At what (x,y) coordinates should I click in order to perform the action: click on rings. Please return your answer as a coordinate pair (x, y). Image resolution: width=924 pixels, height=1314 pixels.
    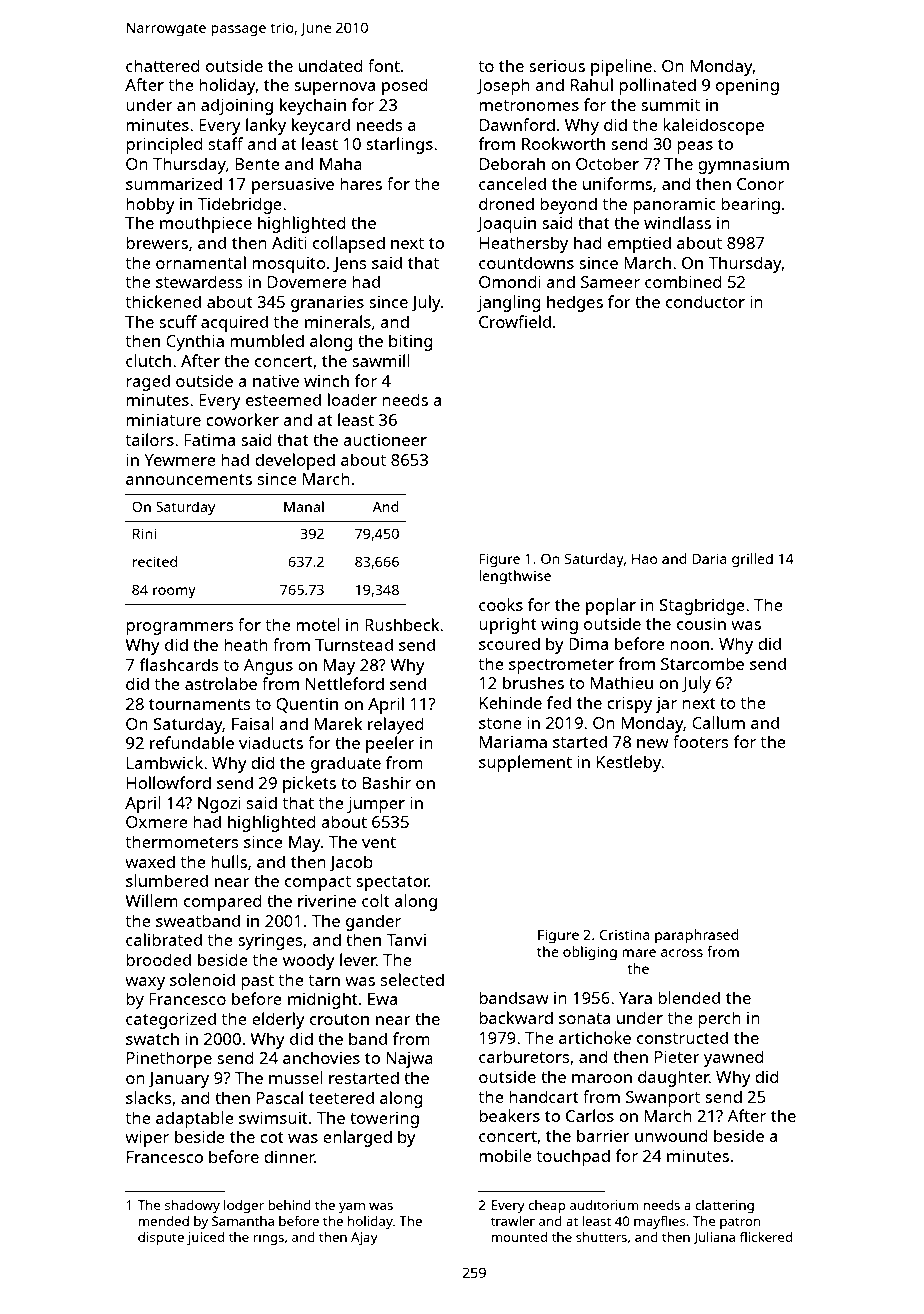
    Looking at the image, I should click on (268, 1238).
